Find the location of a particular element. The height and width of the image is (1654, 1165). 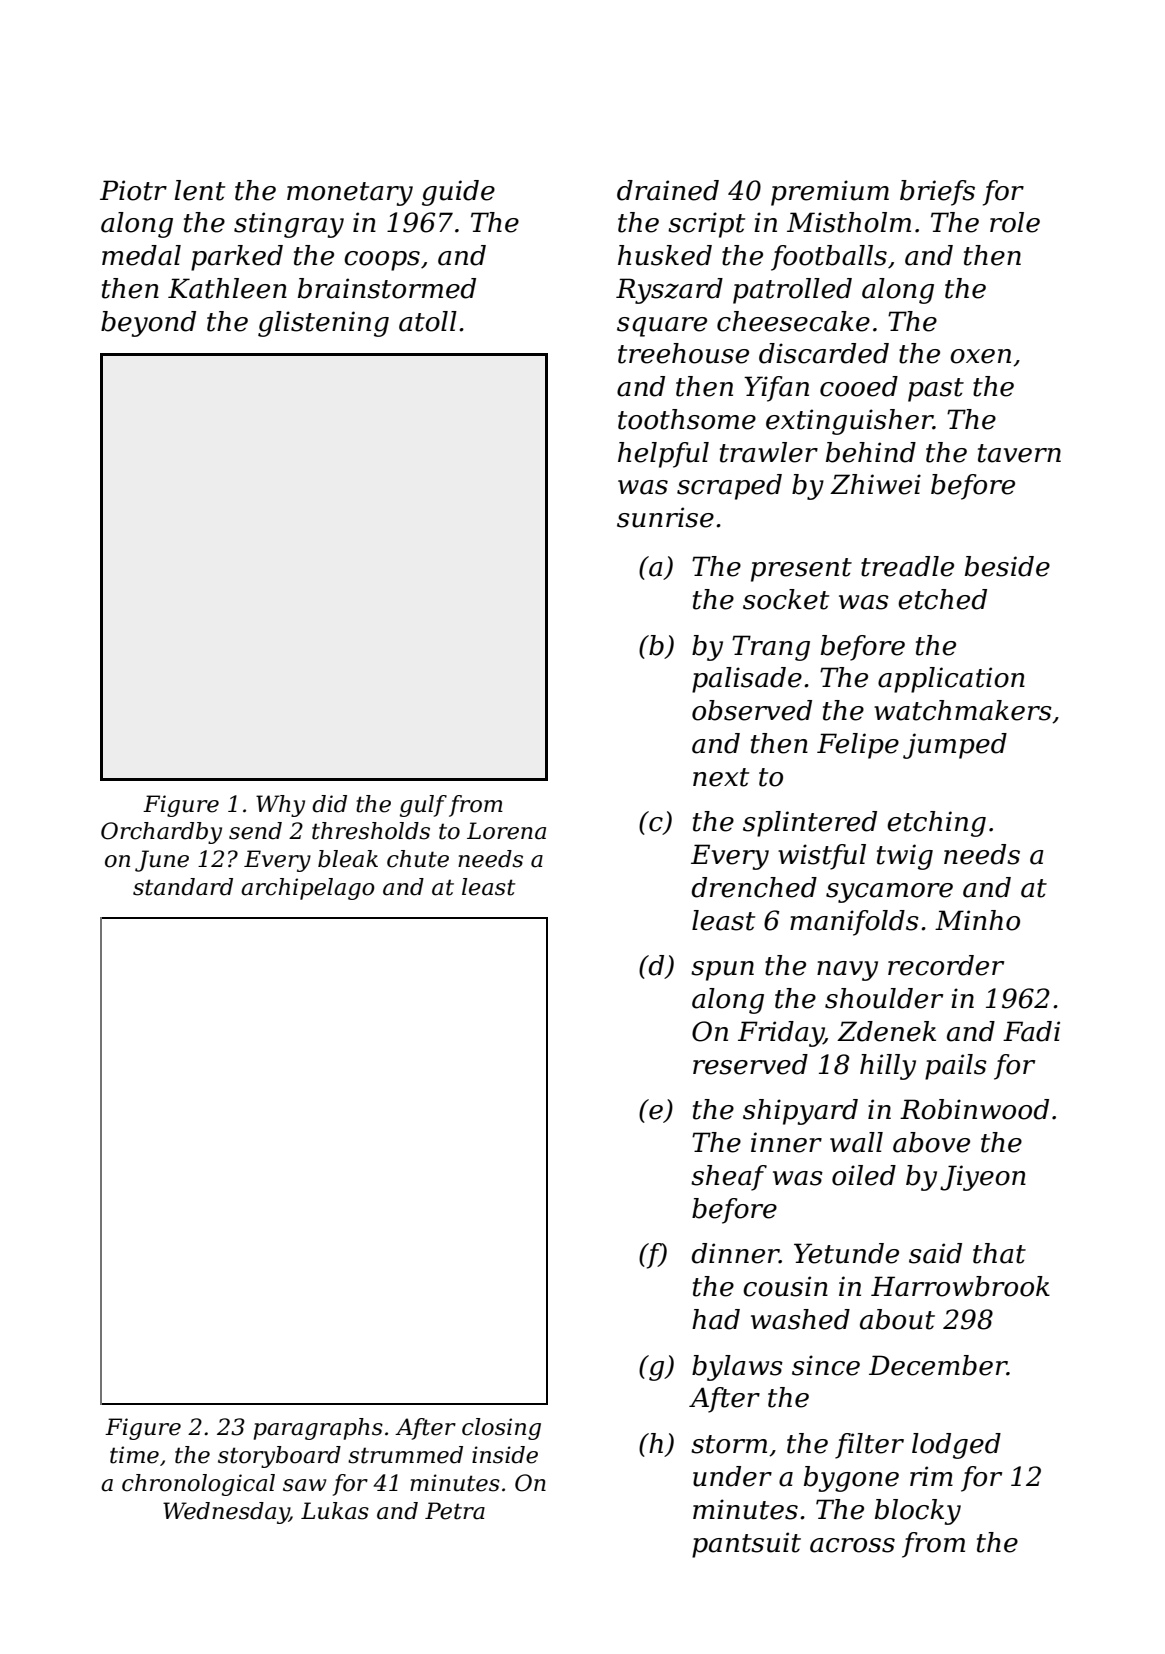

said is located at coordinates (935, 1253).
